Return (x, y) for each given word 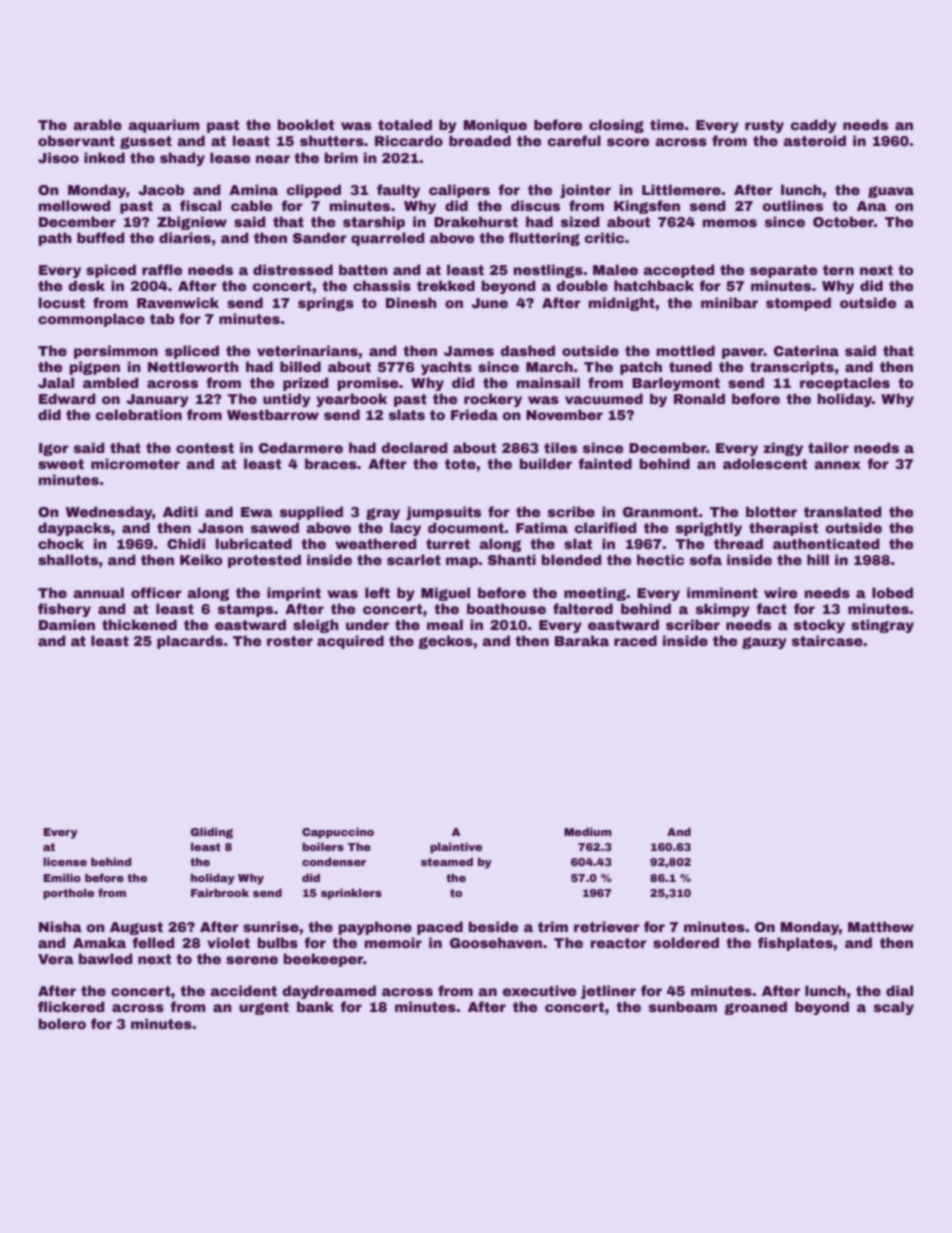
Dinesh (411, 302)
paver (743, 353)
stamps (245, 610)
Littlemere (681, 189)
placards (190, 642)
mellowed (74, 205)
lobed (892, 592)
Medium (588, 831)
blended (572, 559)
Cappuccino (338, 833)
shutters (332, 140)
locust (62, 302)
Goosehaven (496, 942)
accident (243, 990)
